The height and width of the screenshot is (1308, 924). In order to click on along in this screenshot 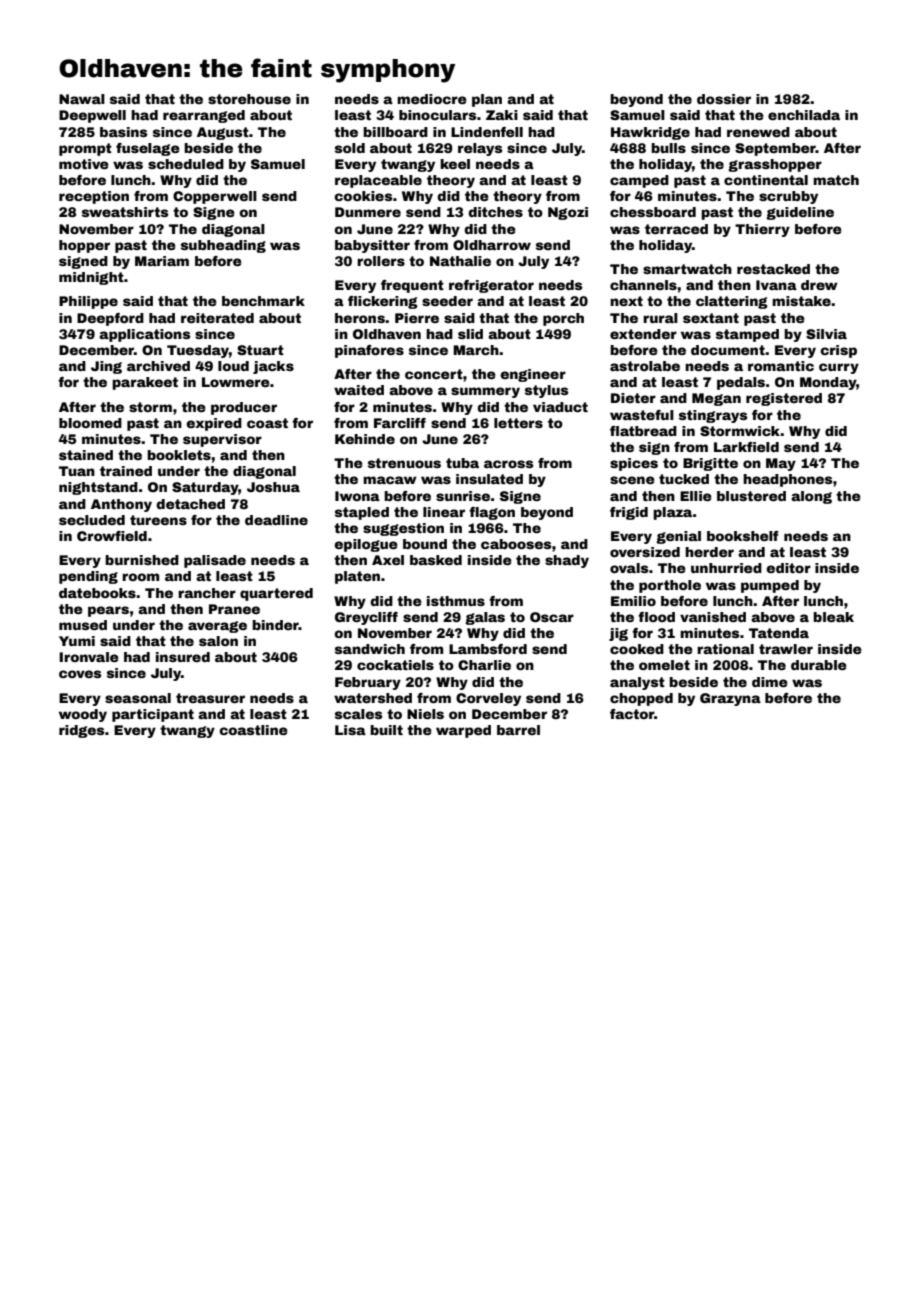, I will do `click(811, 497)`.
